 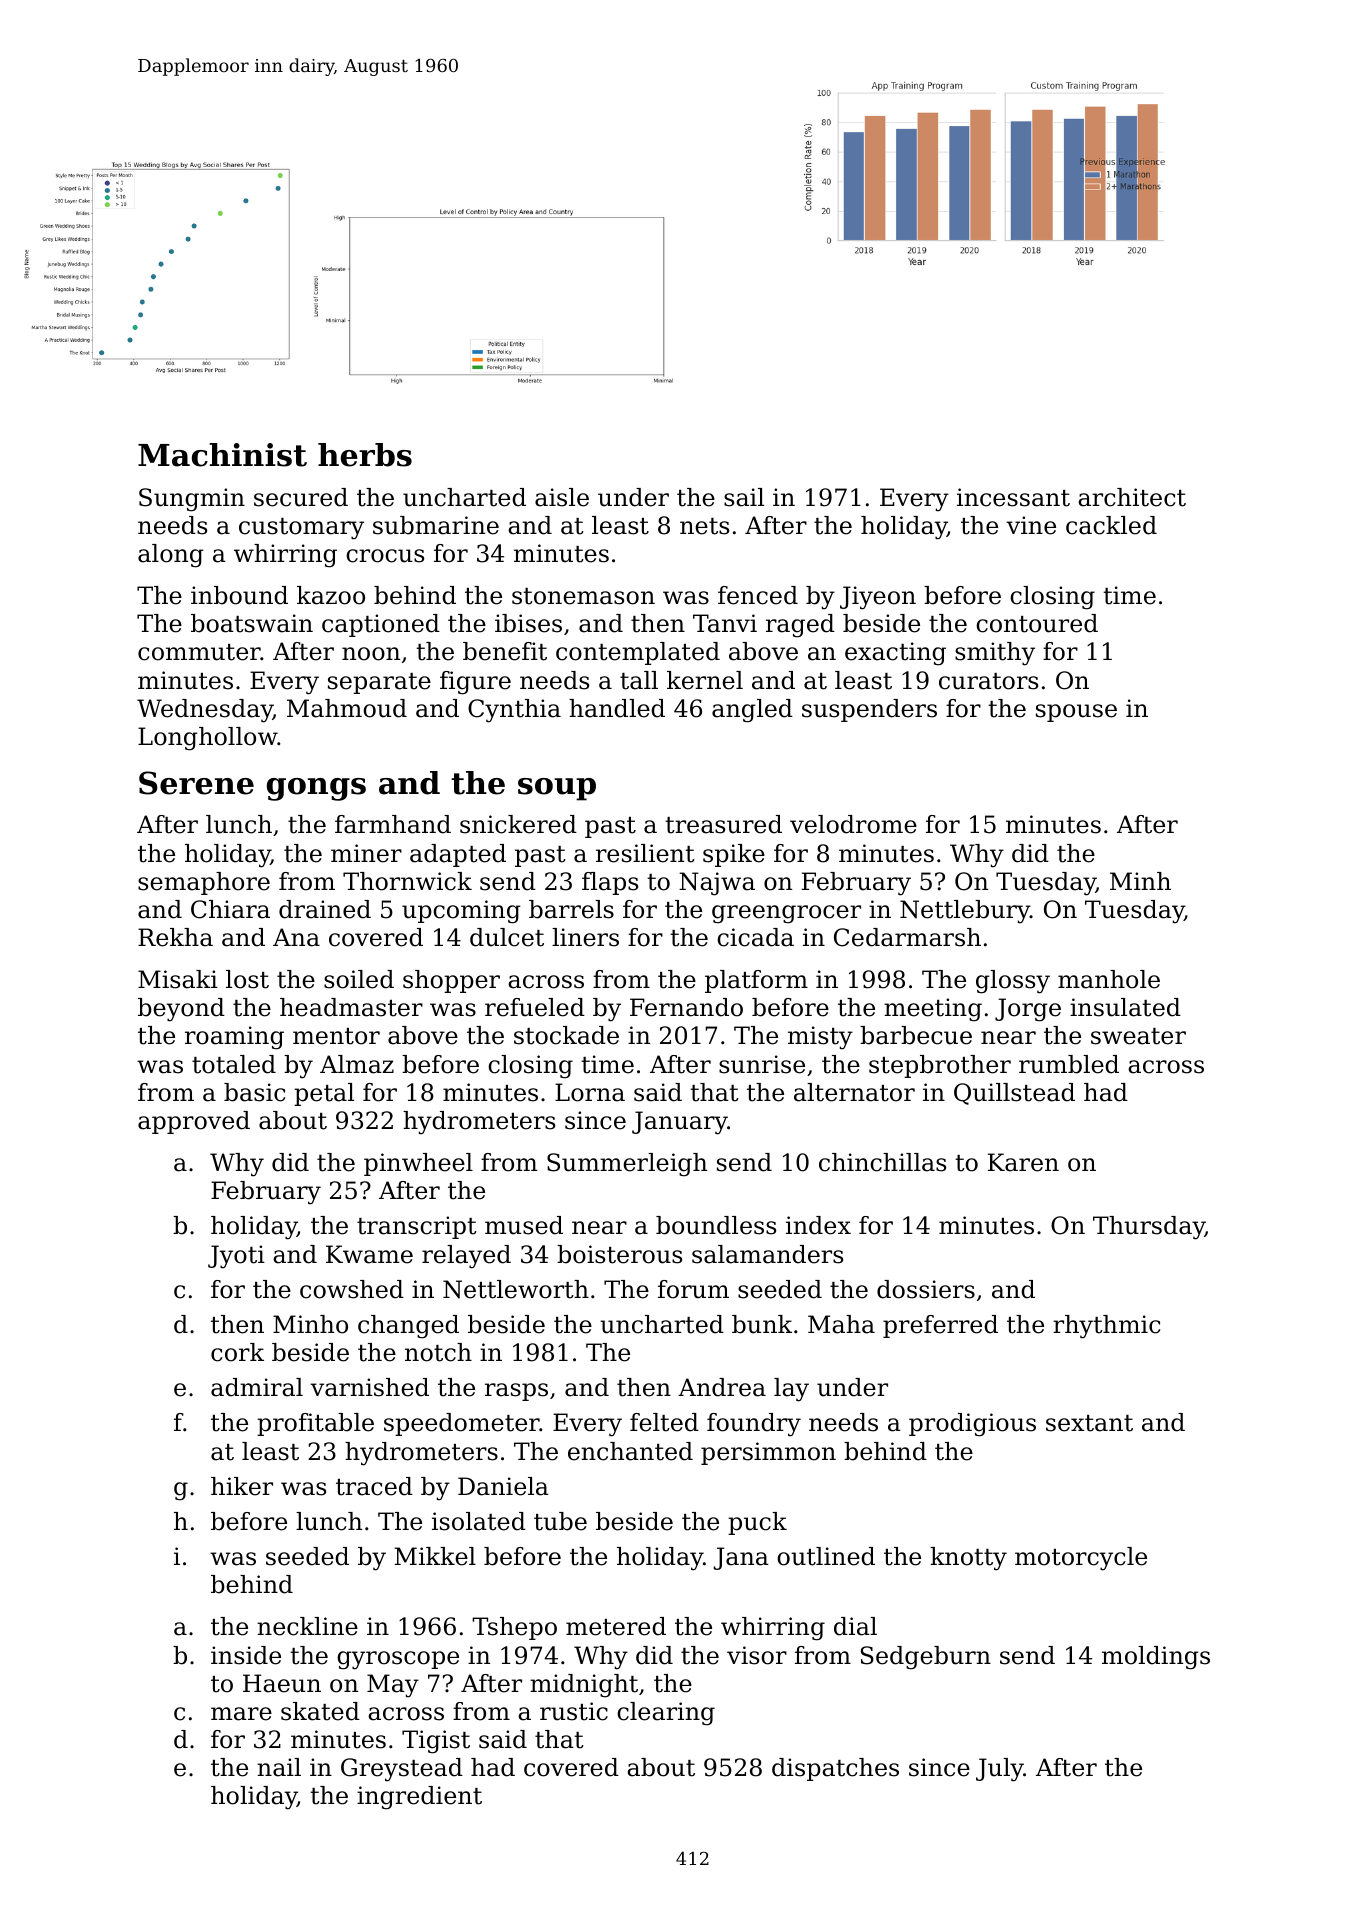 I want to click on contemplated, so click(x=638, y=653).
